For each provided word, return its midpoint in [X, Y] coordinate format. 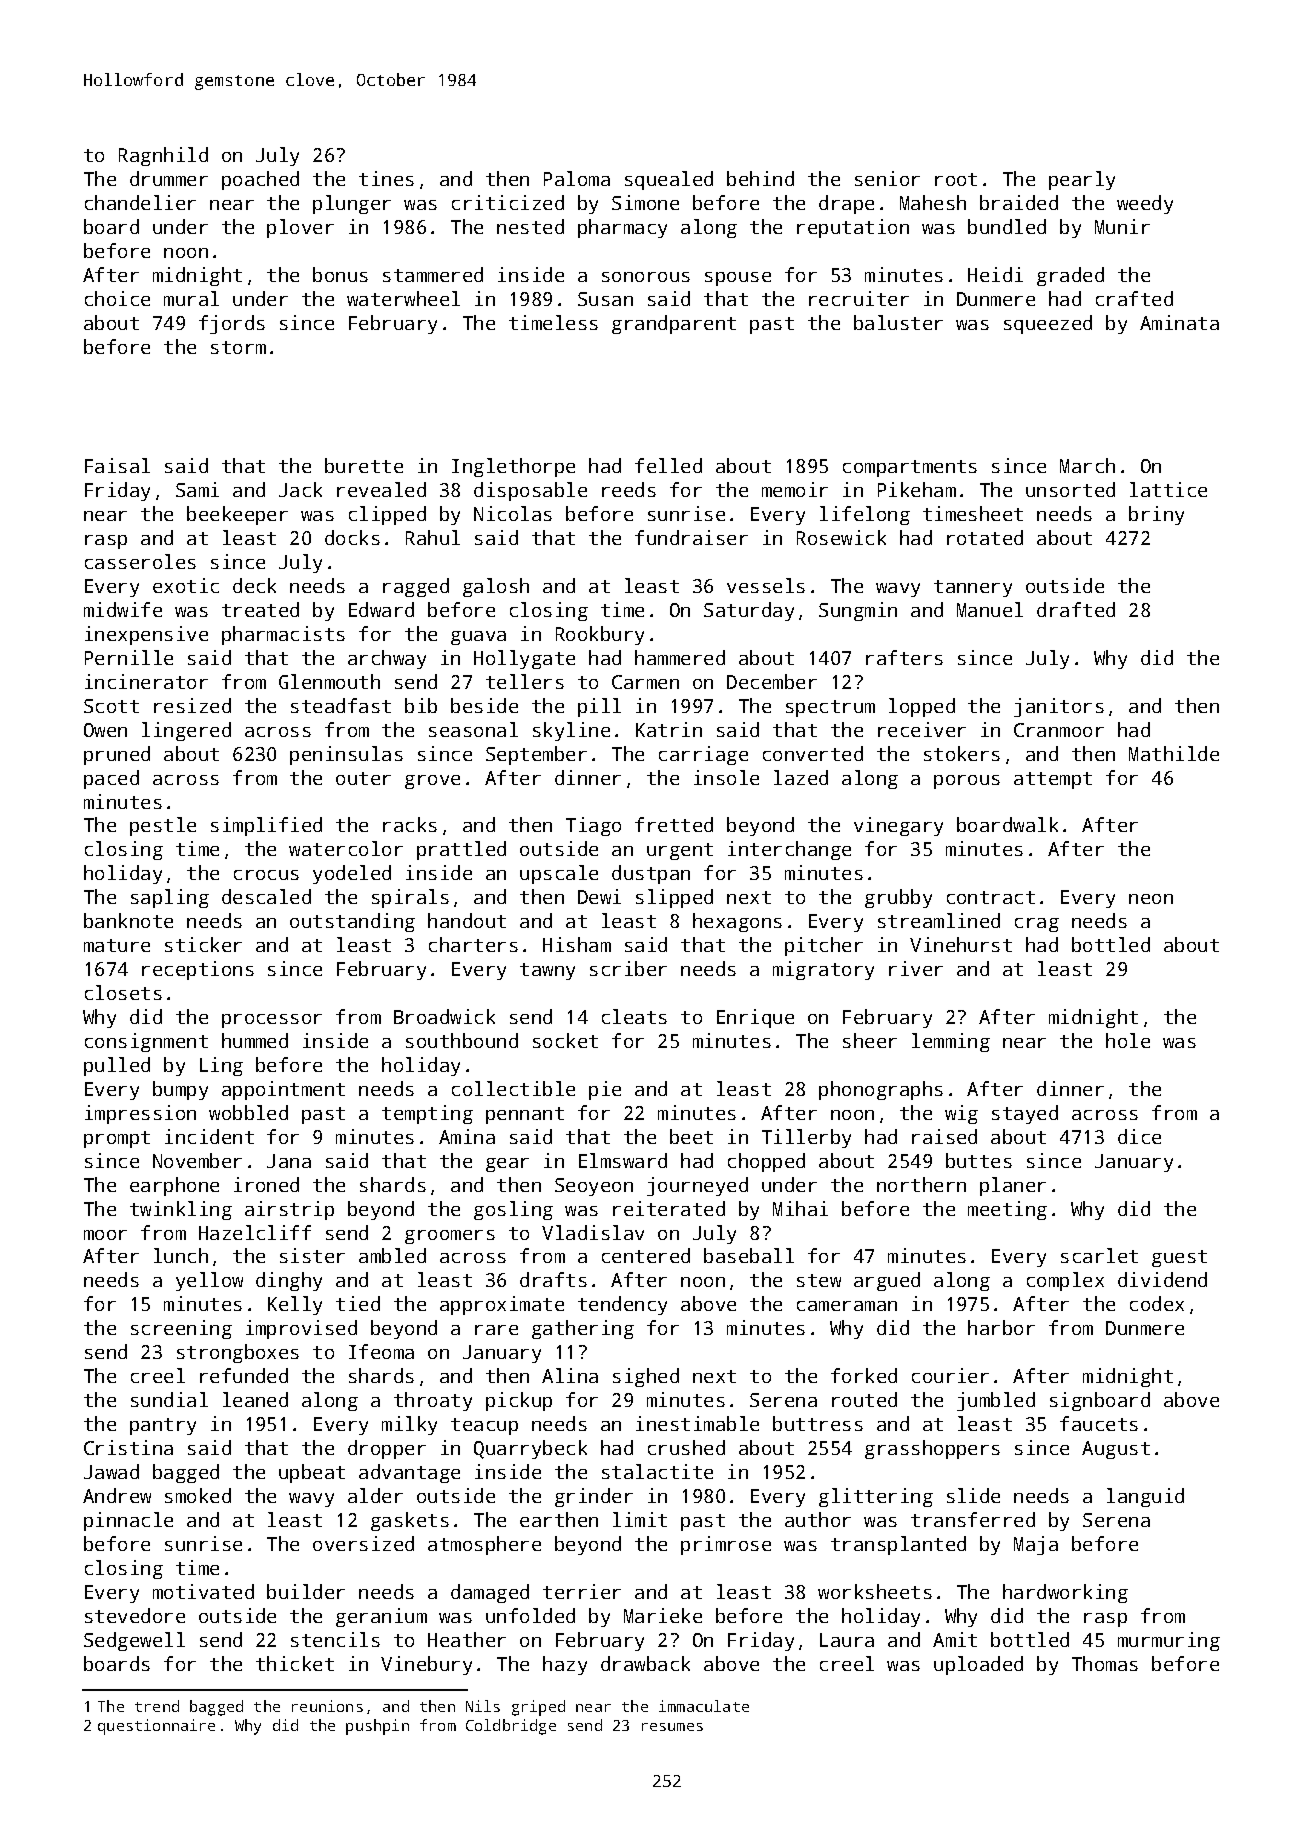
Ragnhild [163, 156]
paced [111, 779]
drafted [1076, 609]
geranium [381, 1617]
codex [1157, 1303]
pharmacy [622, 228]
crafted [1134, 298]
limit [640, 1519]
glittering [876, 1497]
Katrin [669, 729]
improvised [301, 1329]
